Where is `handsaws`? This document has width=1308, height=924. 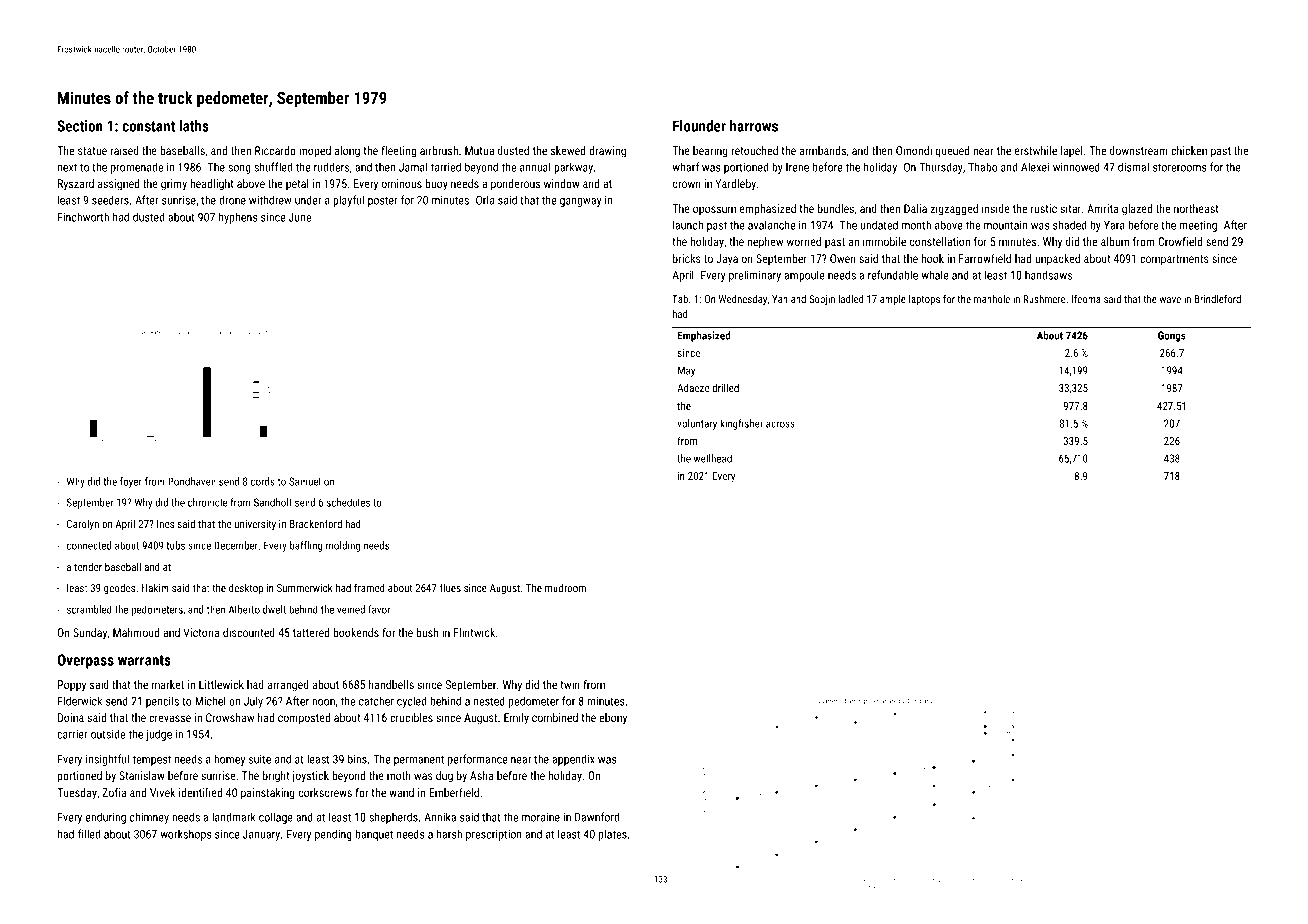 handsaws is located at coordinates (1048, 275).
